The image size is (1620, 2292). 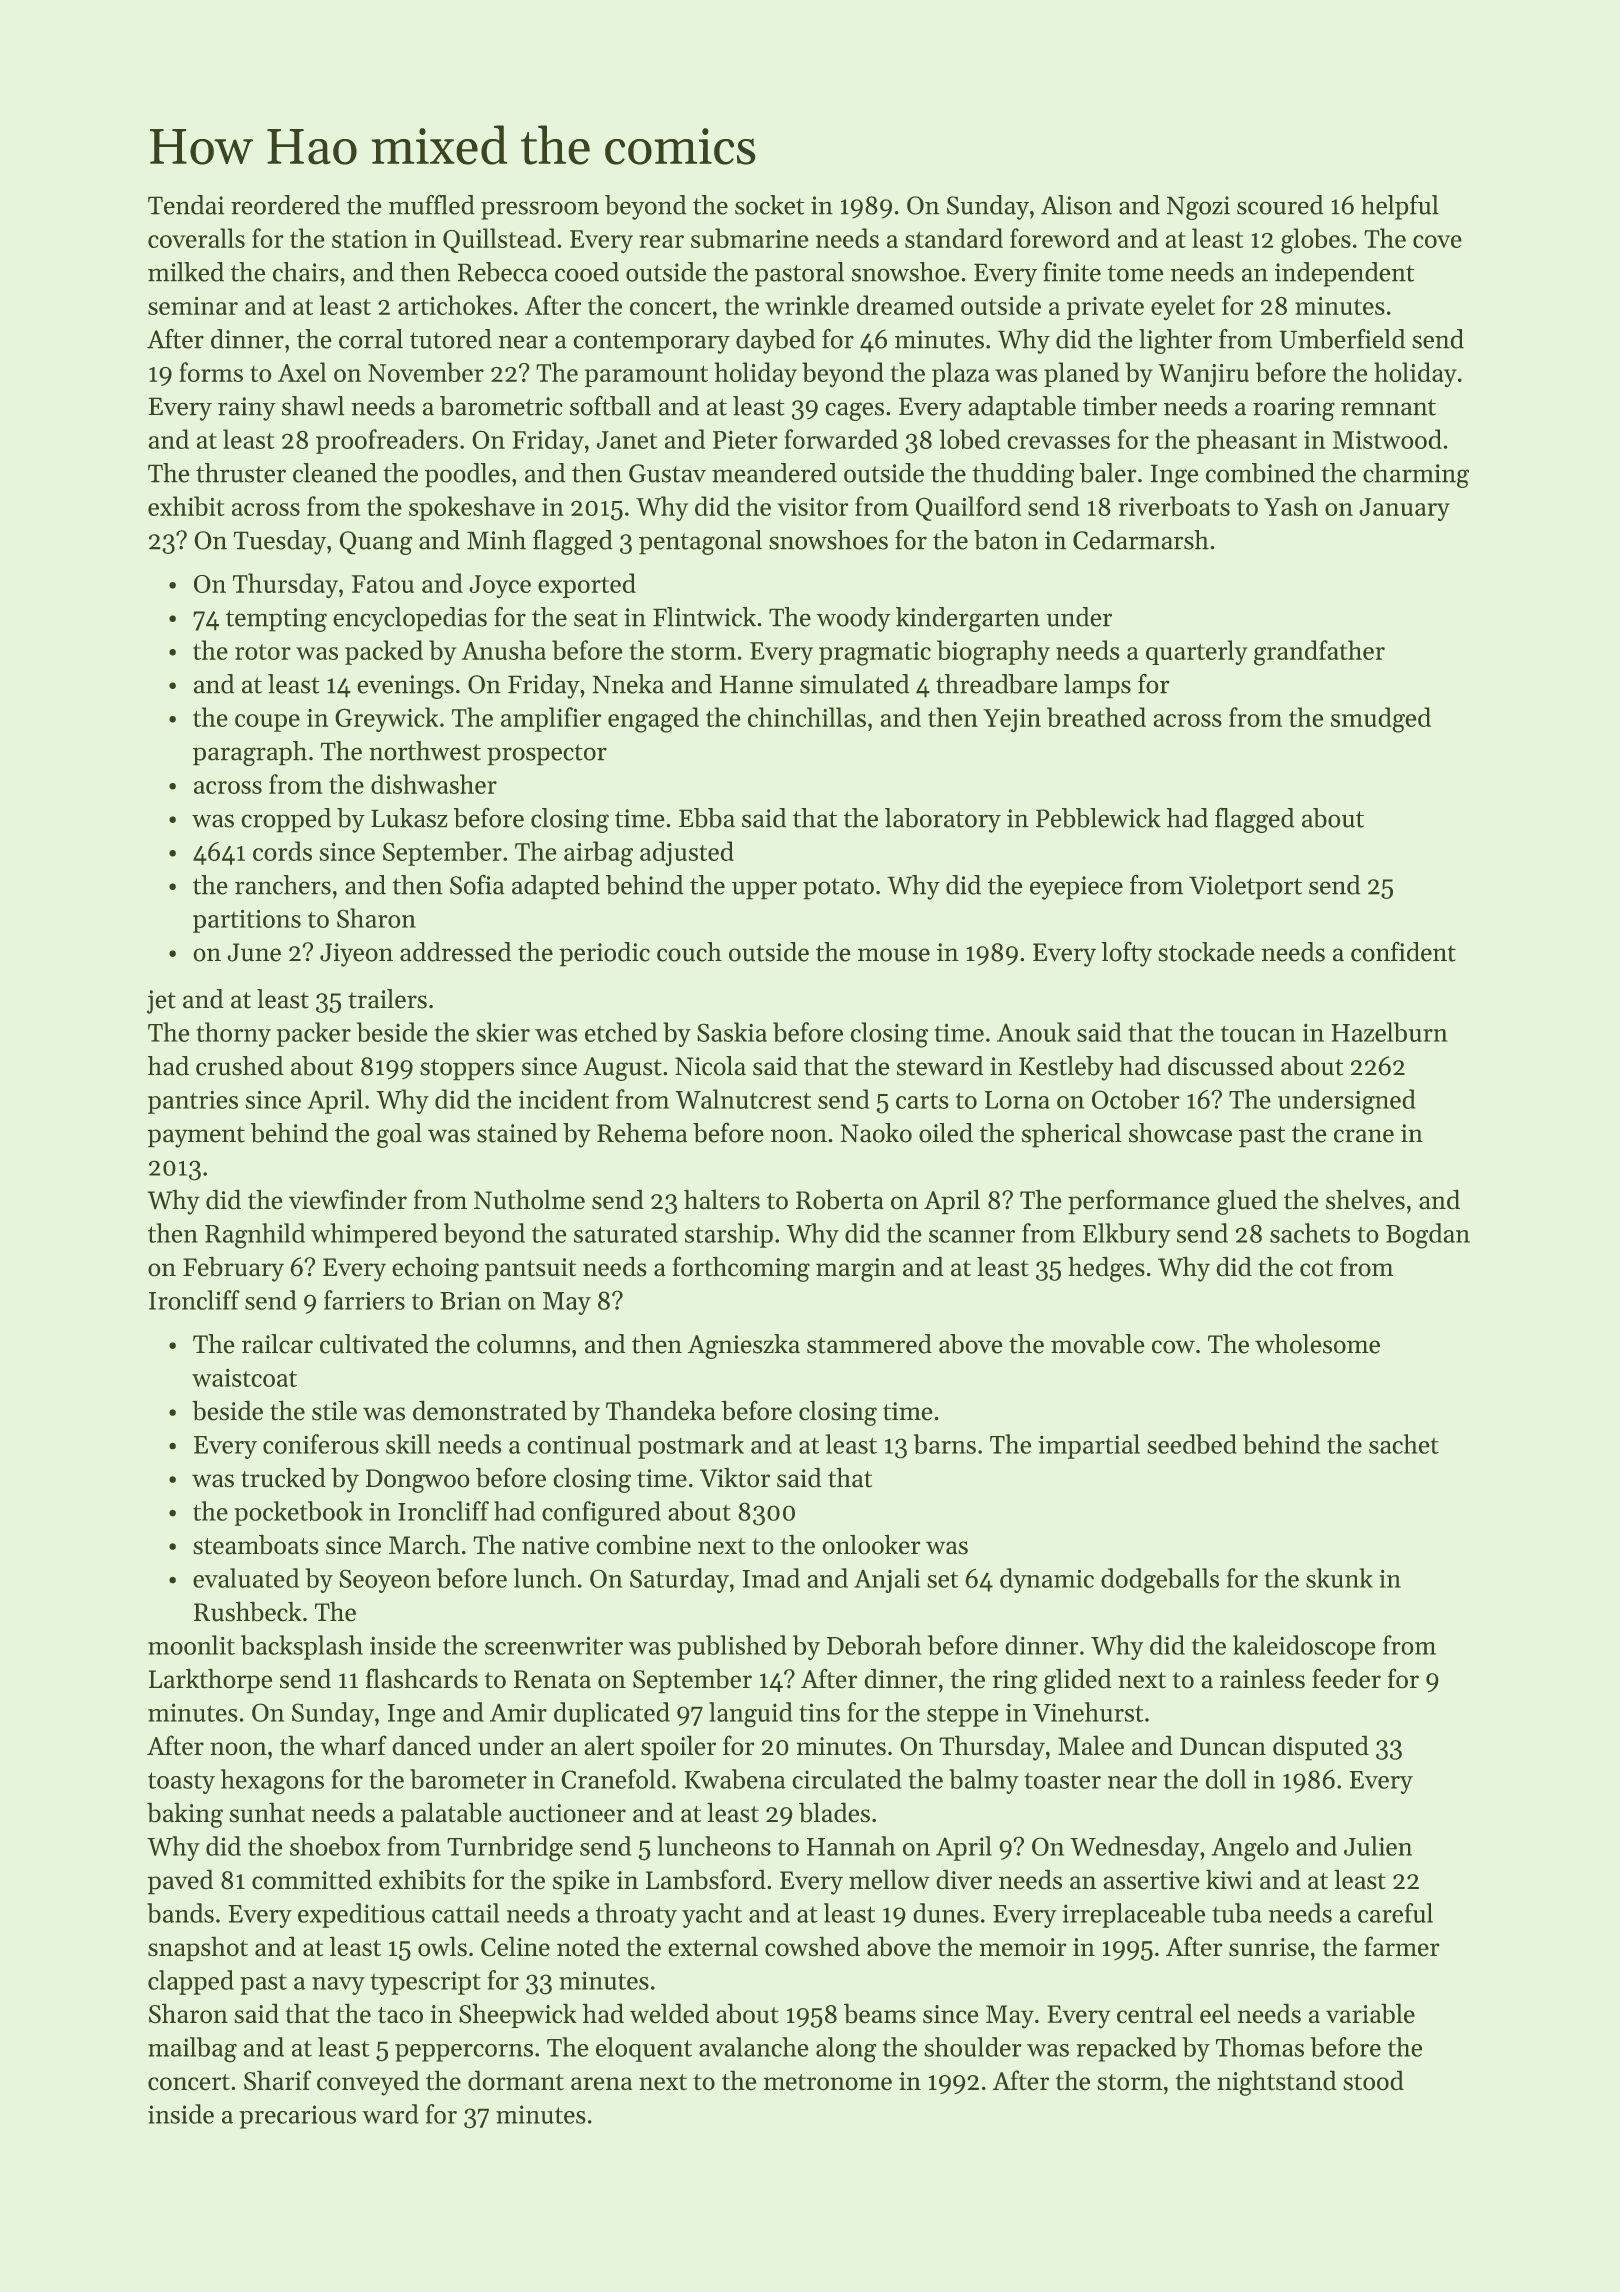 What do you see at coordinates (1403, 952) in the page?
I see `confident` at bounding box center [1403, 952].
